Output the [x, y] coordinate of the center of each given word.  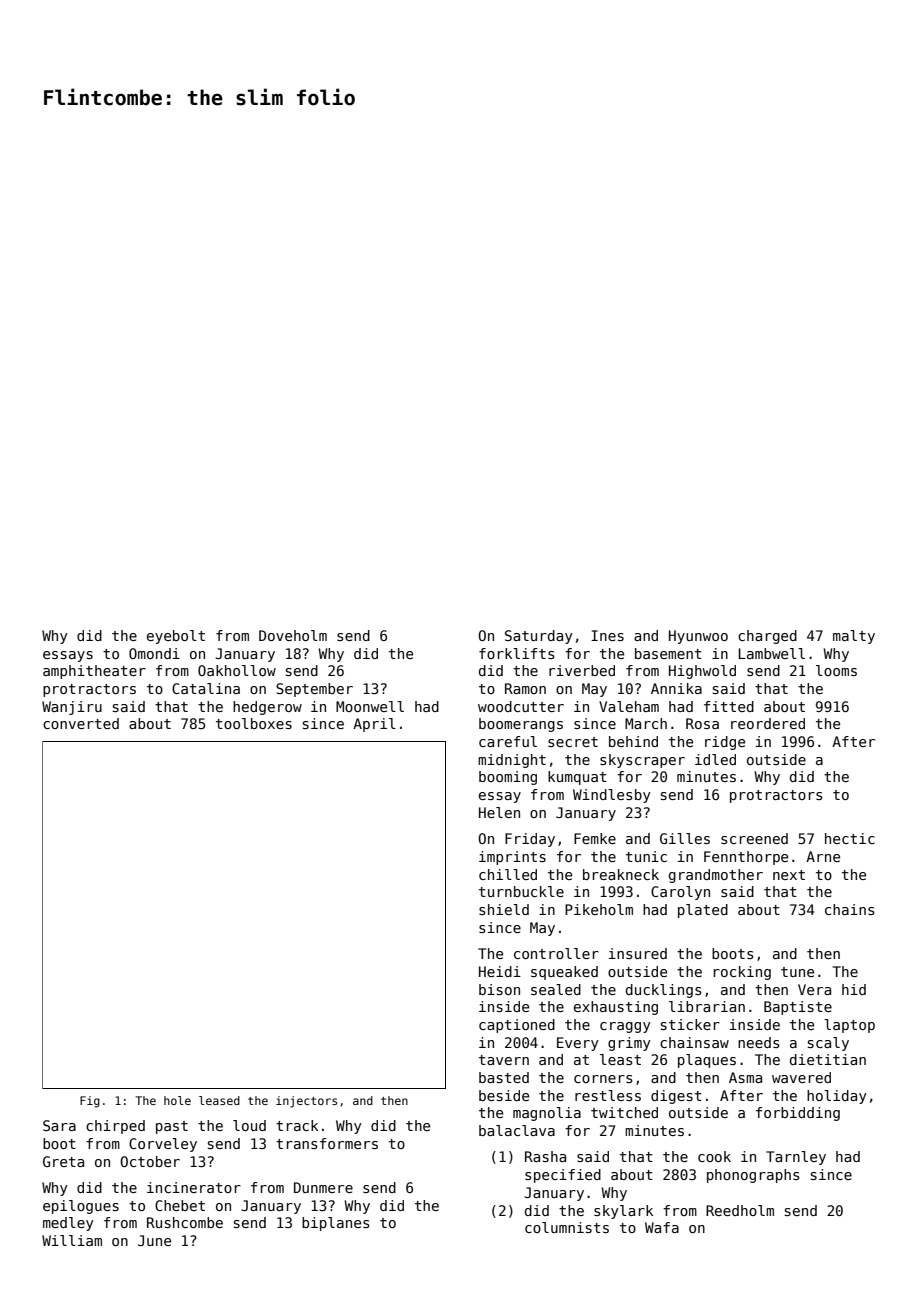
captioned [517, 1026]
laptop [849, 1026]
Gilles [685, 838]
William [72, 1240]
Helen [499, 812]
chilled [508, 874]
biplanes [336, 1224]
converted [81, 723]
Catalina [206, 688]
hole [177, 1100]
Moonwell [370, 706]
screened [754, 838]
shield [504, 909]
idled [715, 759]
